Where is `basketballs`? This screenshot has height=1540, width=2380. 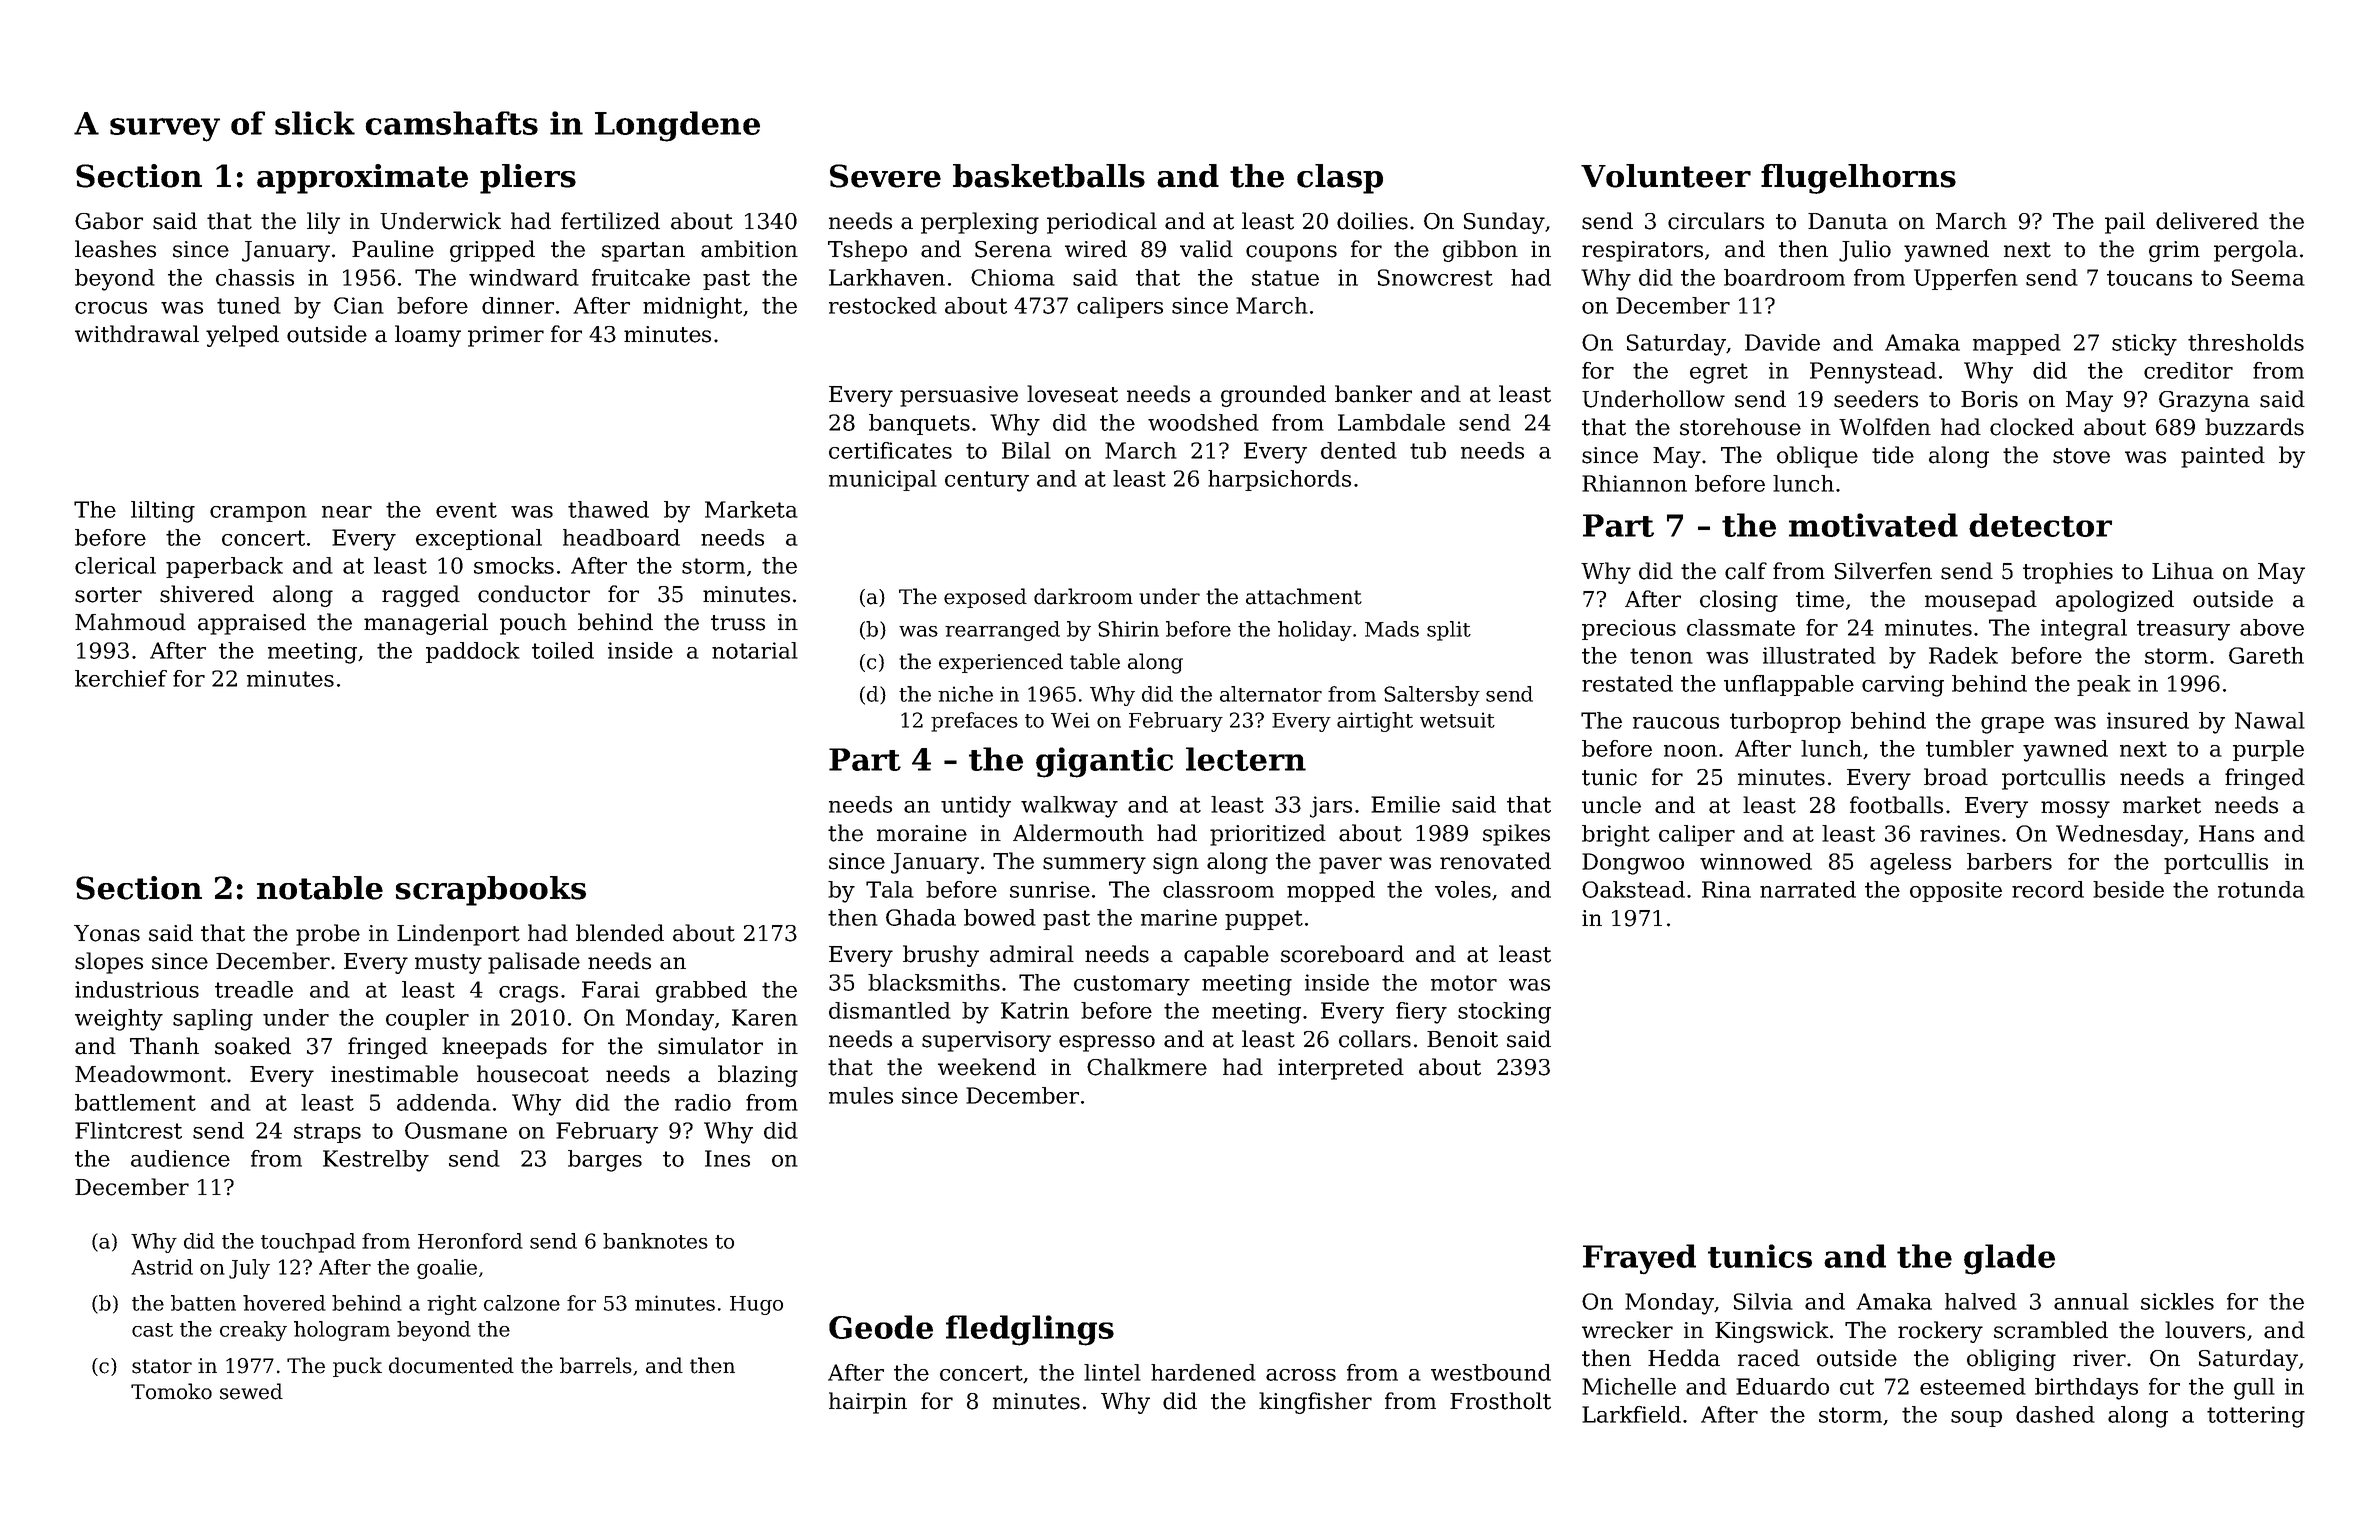 basketballs is located at coordinates (1049, 176).
